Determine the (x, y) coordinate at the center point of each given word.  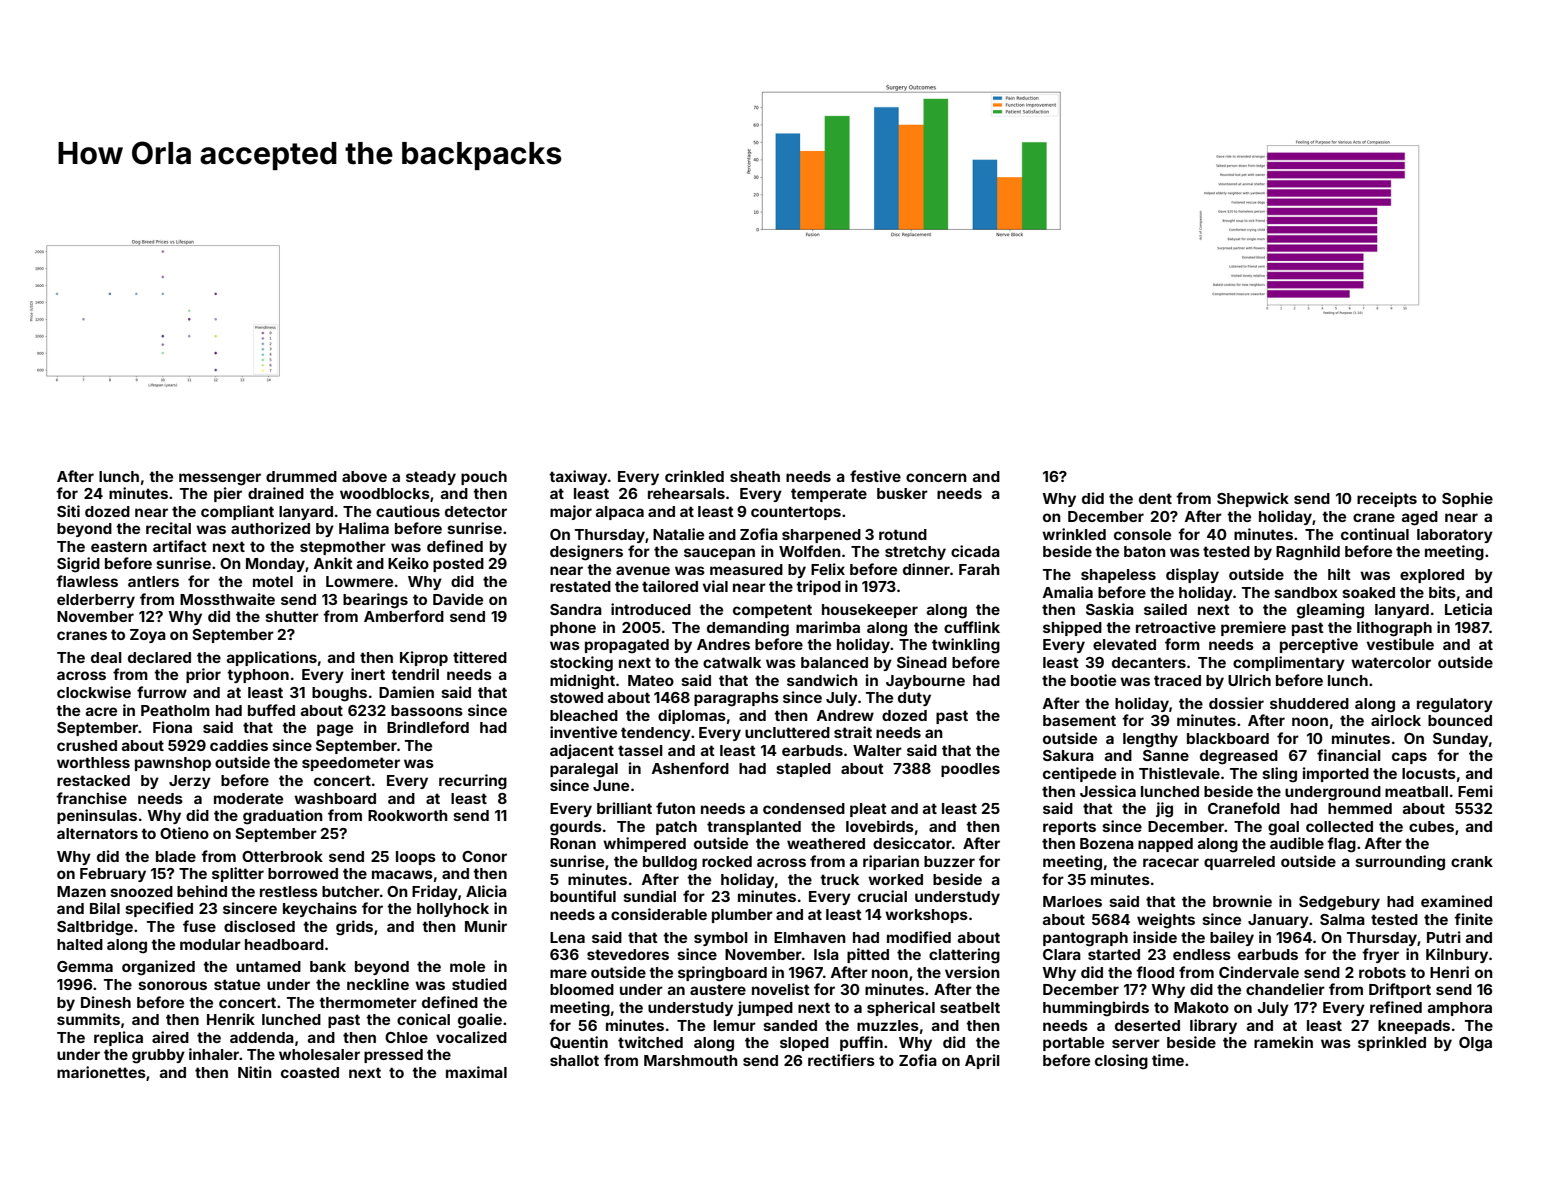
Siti (68, 511)
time (1168, 1060)
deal (106, 657)
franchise (91, 798)
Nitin (255, 1072)
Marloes (1072, 901)
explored (1432, 576)
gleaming (1330, 611)
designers (586, 553)
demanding (748, 629)
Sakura (1068, 755)
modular (210, 944)
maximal (476, 1072)
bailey (1232, 938)
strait (853, 732)
